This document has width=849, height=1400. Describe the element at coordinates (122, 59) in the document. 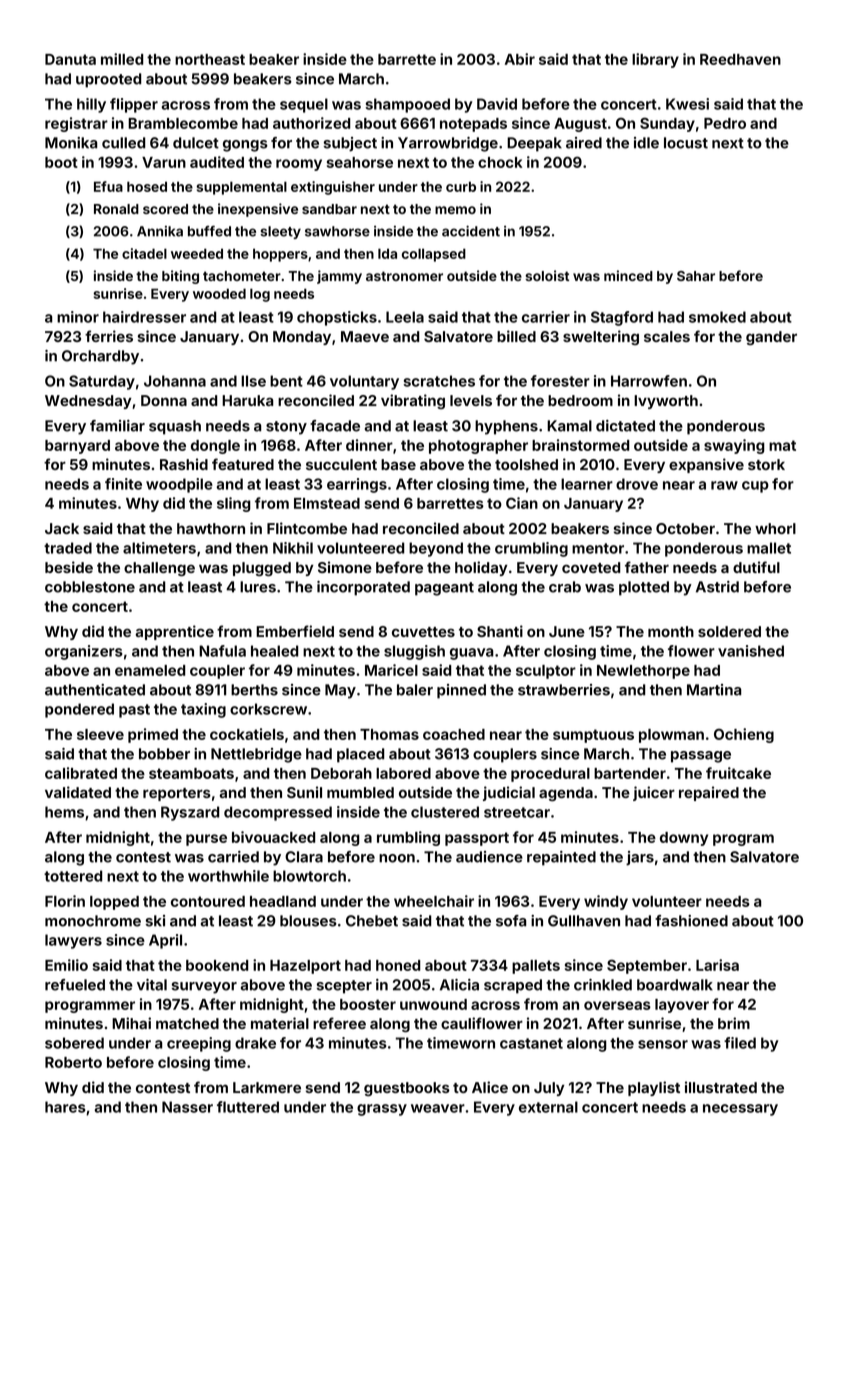

I see `milled` at that location.
